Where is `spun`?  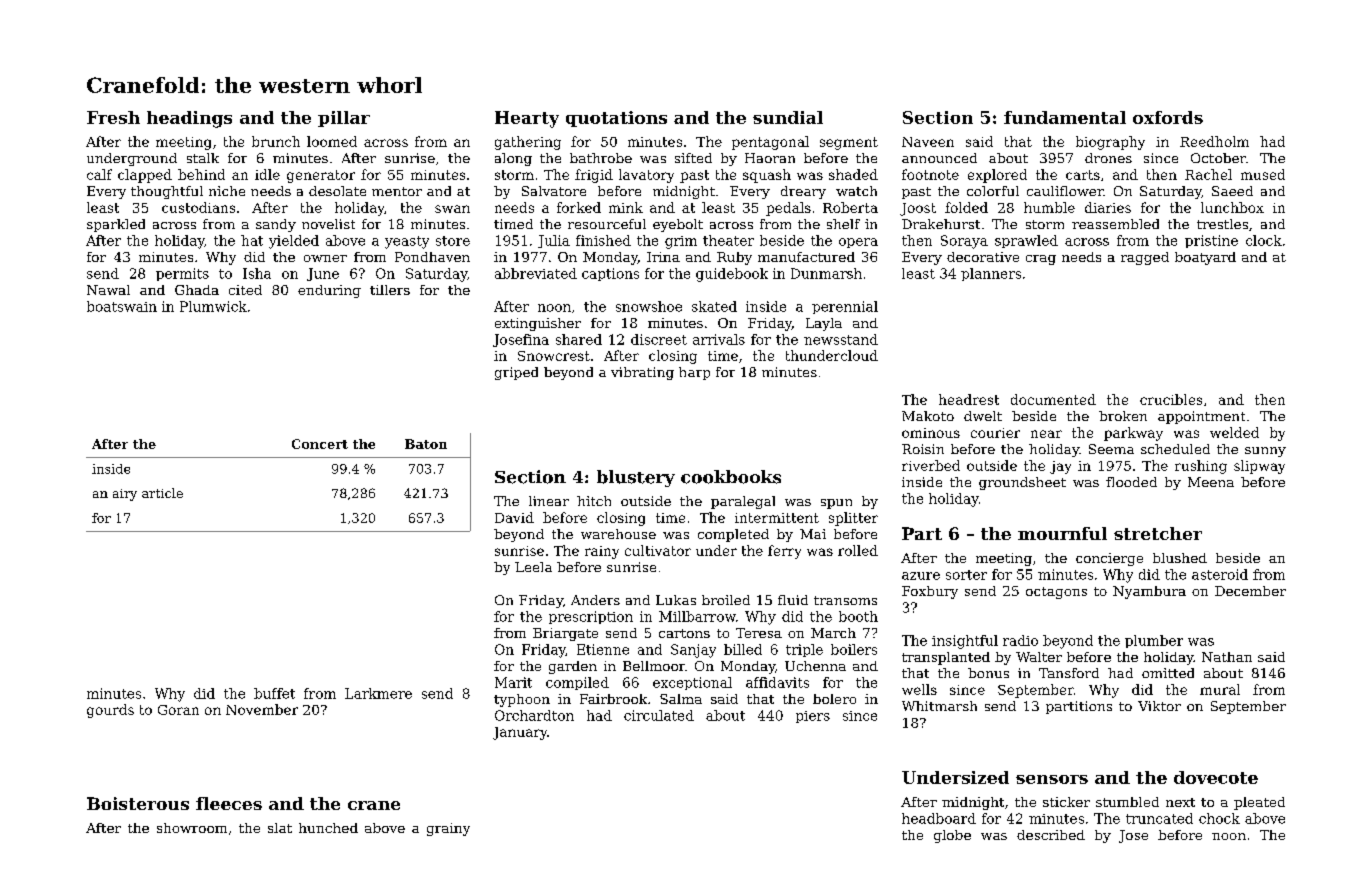 spun is located at coordinates (836, 504).
